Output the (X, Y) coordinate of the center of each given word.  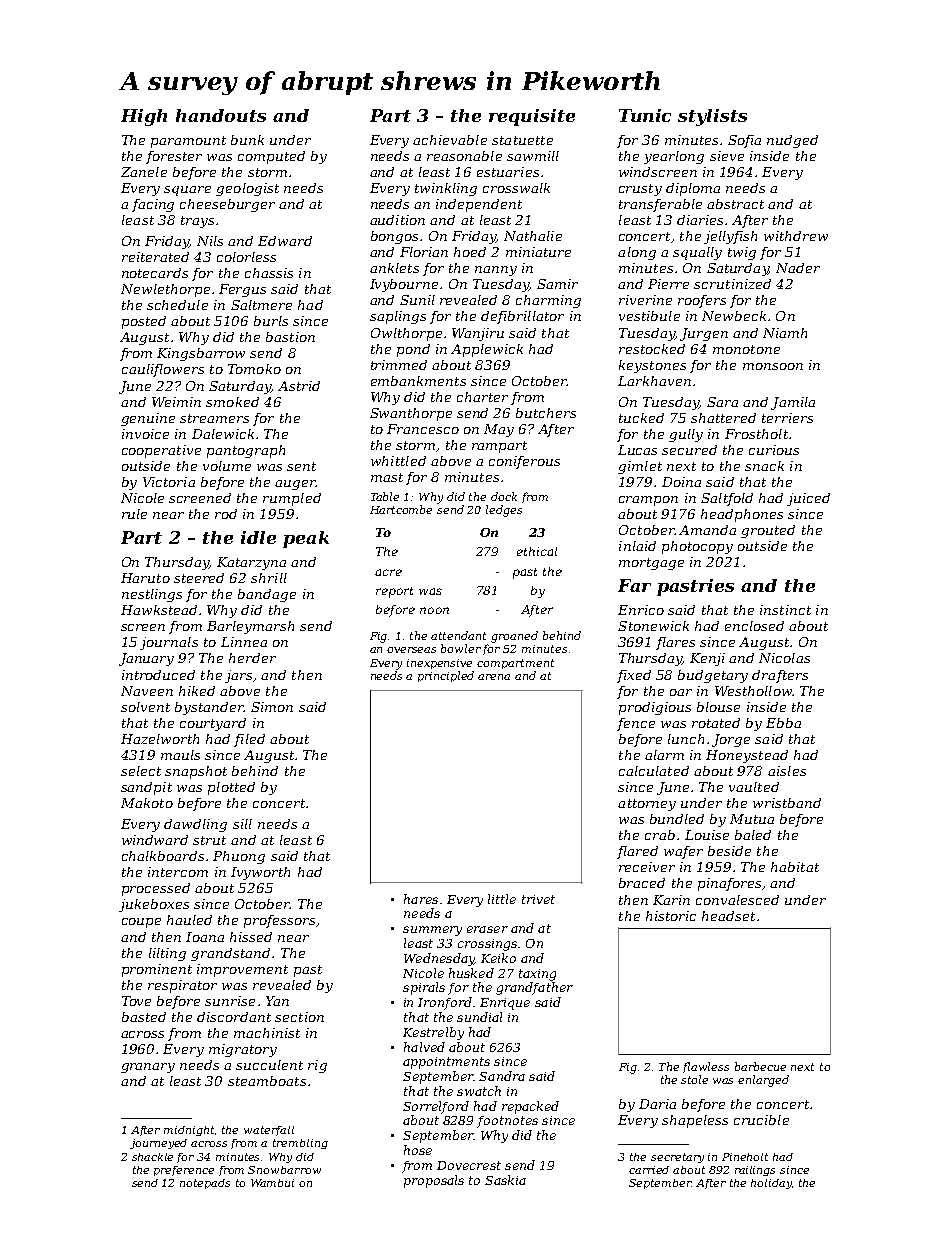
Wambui (272, 1183)
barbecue (760, 1066)
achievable (450, 140)
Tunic (645, 115)
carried (649, 1170)
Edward (285, 241)
